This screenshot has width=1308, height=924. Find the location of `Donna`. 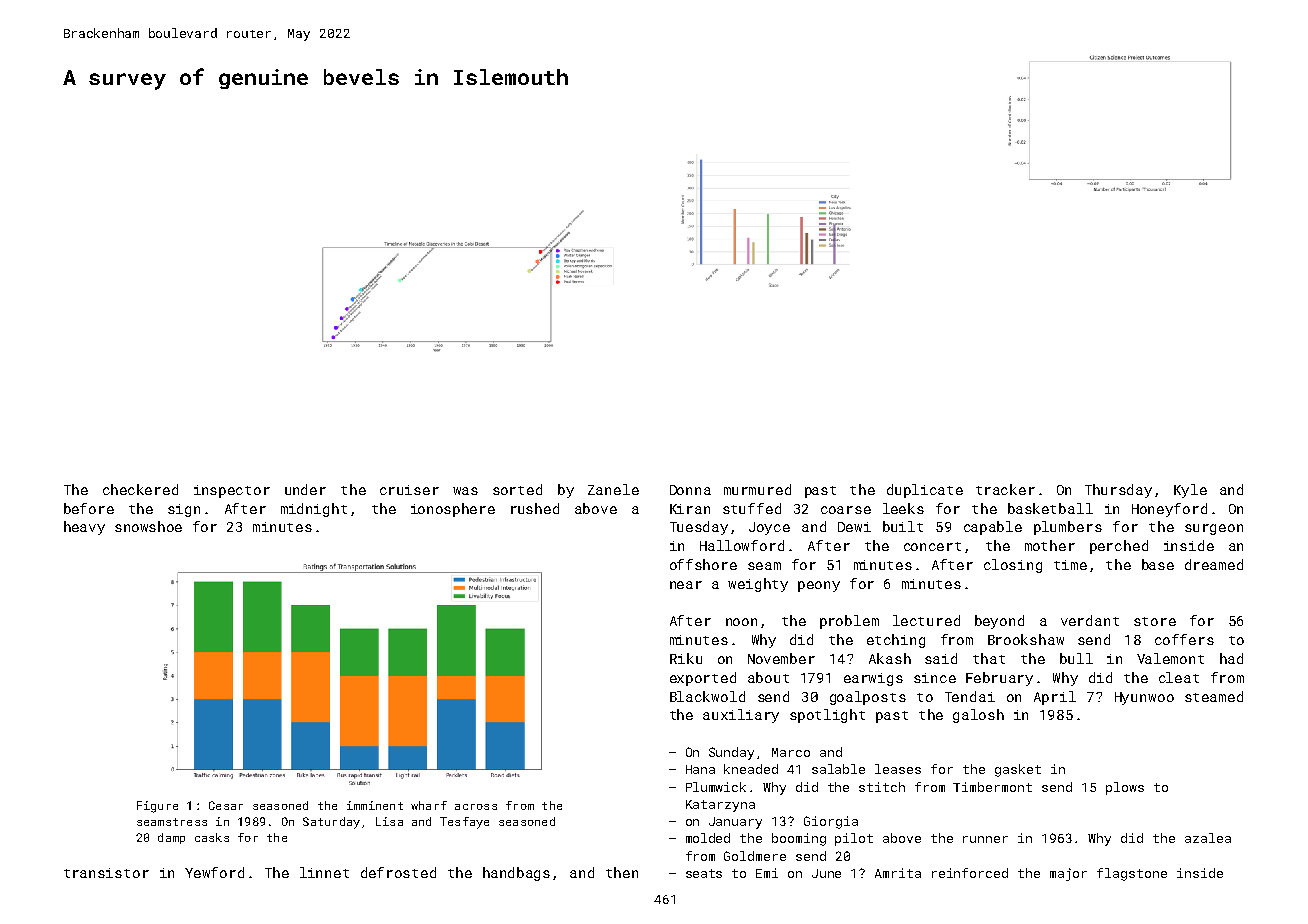

Donna is located at coordinates (690, 490).
